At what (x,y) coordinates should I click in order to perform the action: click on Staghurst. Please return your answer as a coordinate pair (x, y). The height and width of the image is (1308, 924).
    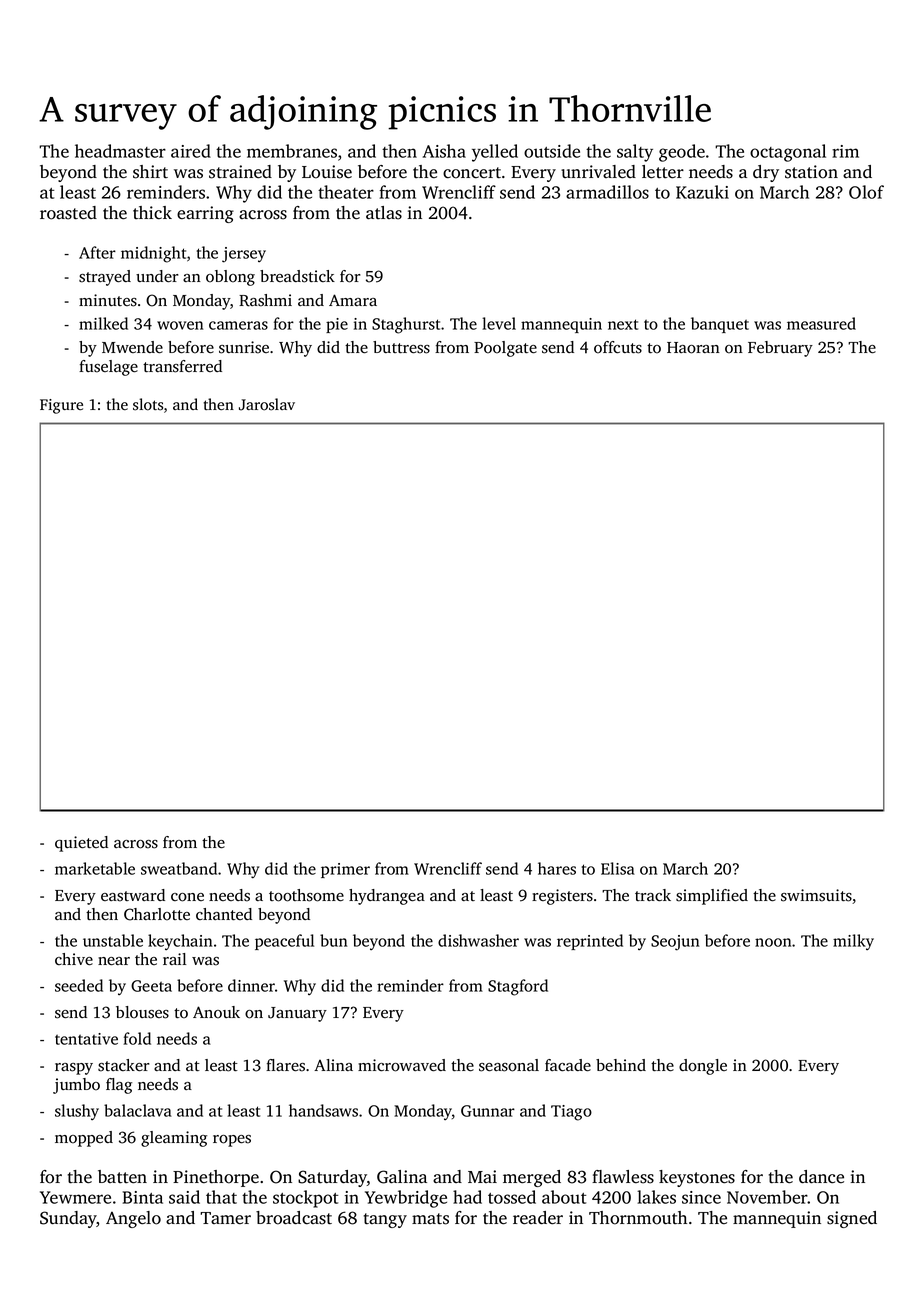
    Looking at the image, I should click on (406, 325).
